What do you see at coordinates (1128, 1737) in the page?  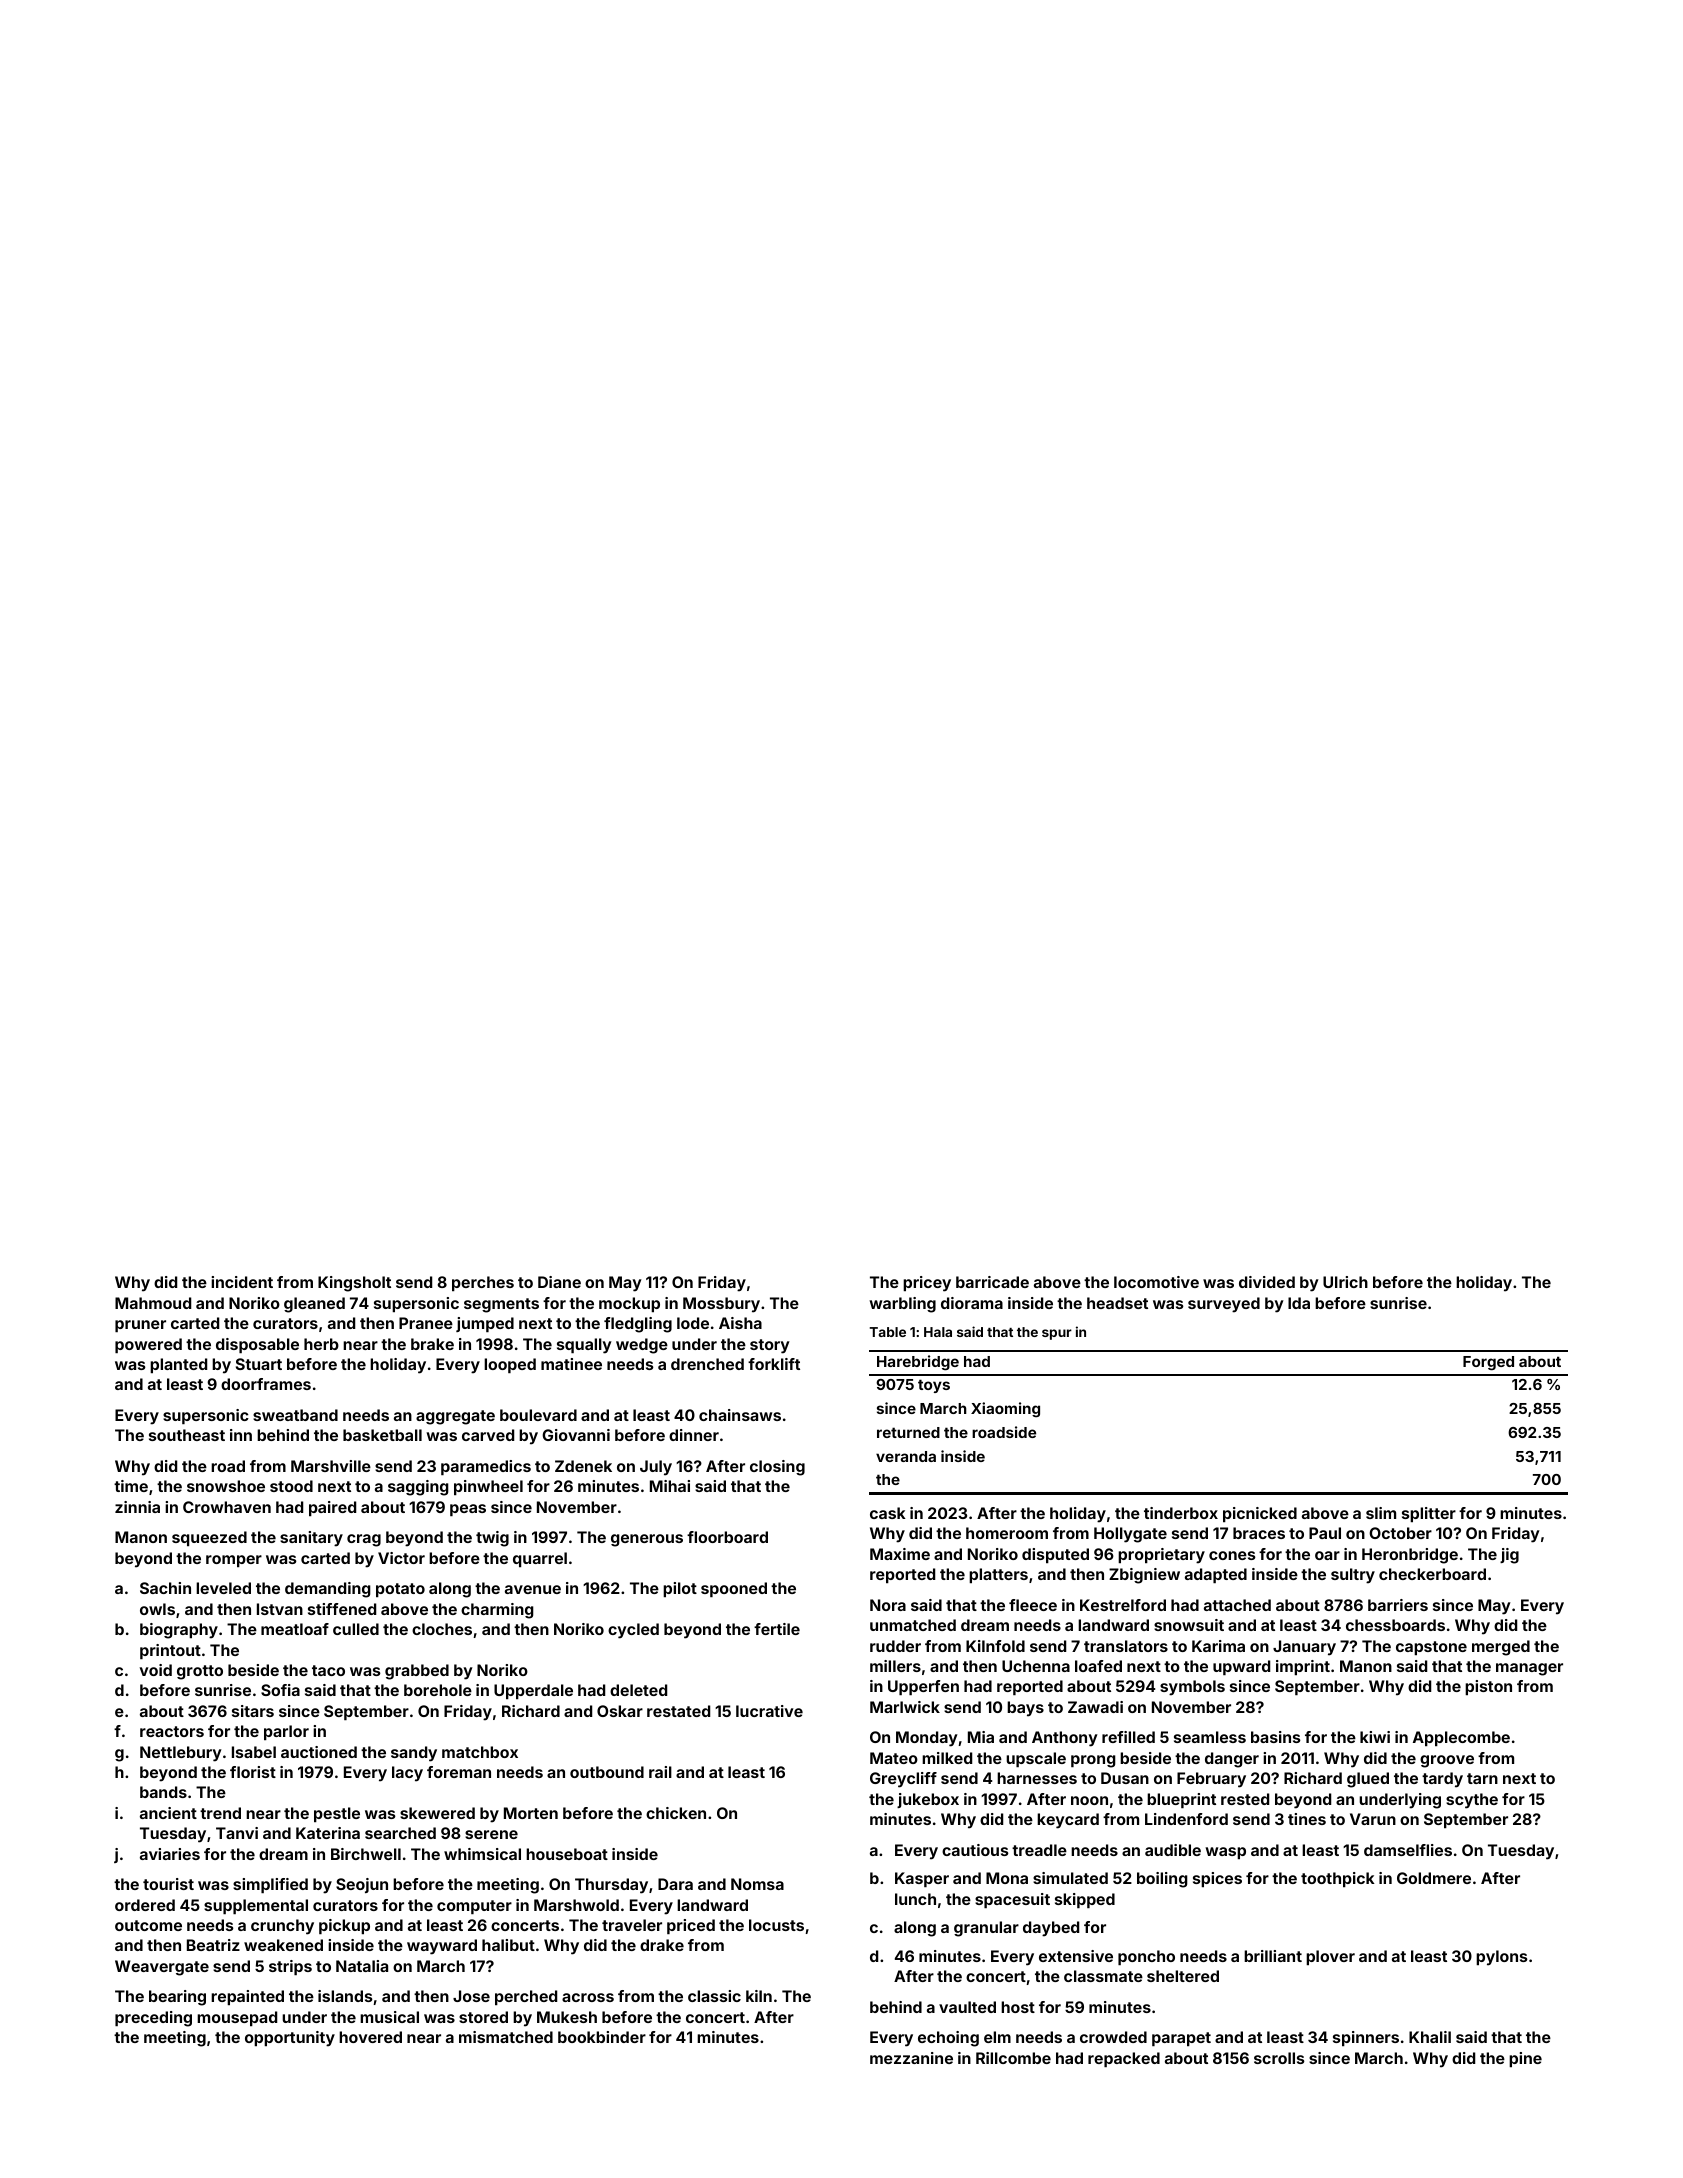 I see `refilled` at bounding box center [1128, 1737].
